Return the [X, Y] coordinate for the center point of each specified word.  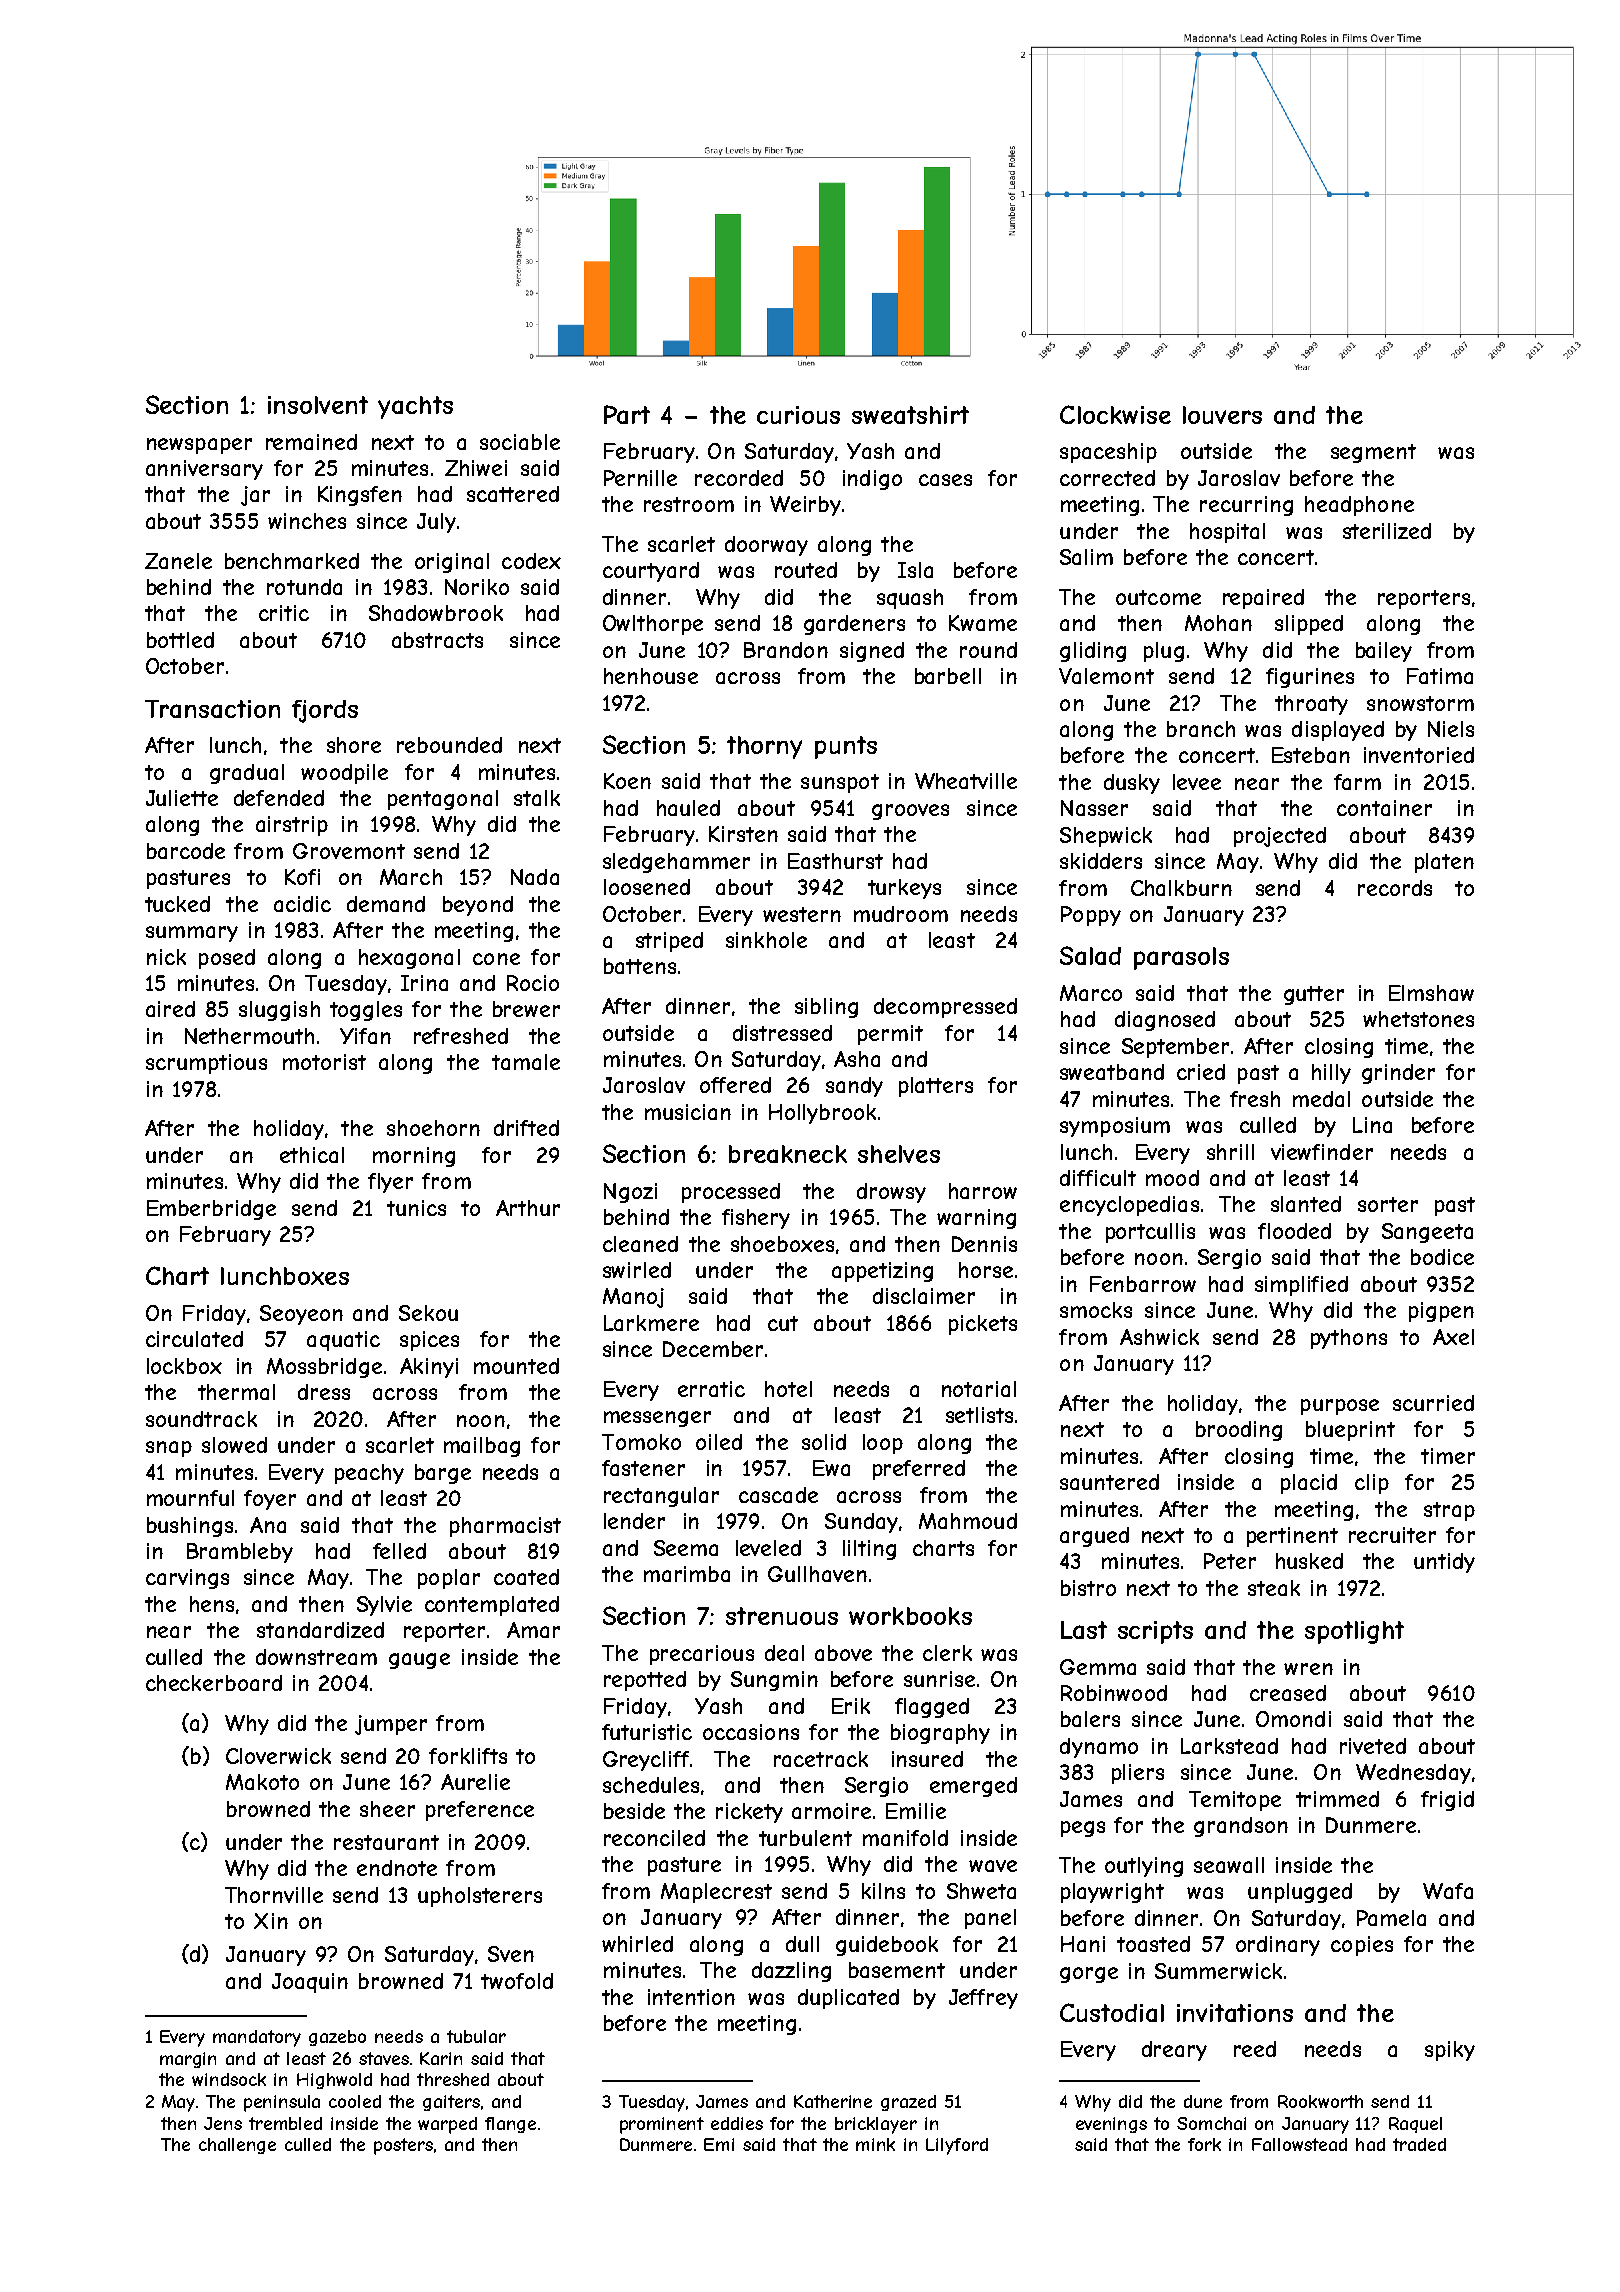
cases [945, 480]
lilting [869, 1550]
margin [188, 2060]
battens [640, 966]
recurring [1246, 506]
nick [166, 957]
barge [443, 1474]
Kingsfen [360, 496]
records [1395, 888]
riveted [1373, 1746]
